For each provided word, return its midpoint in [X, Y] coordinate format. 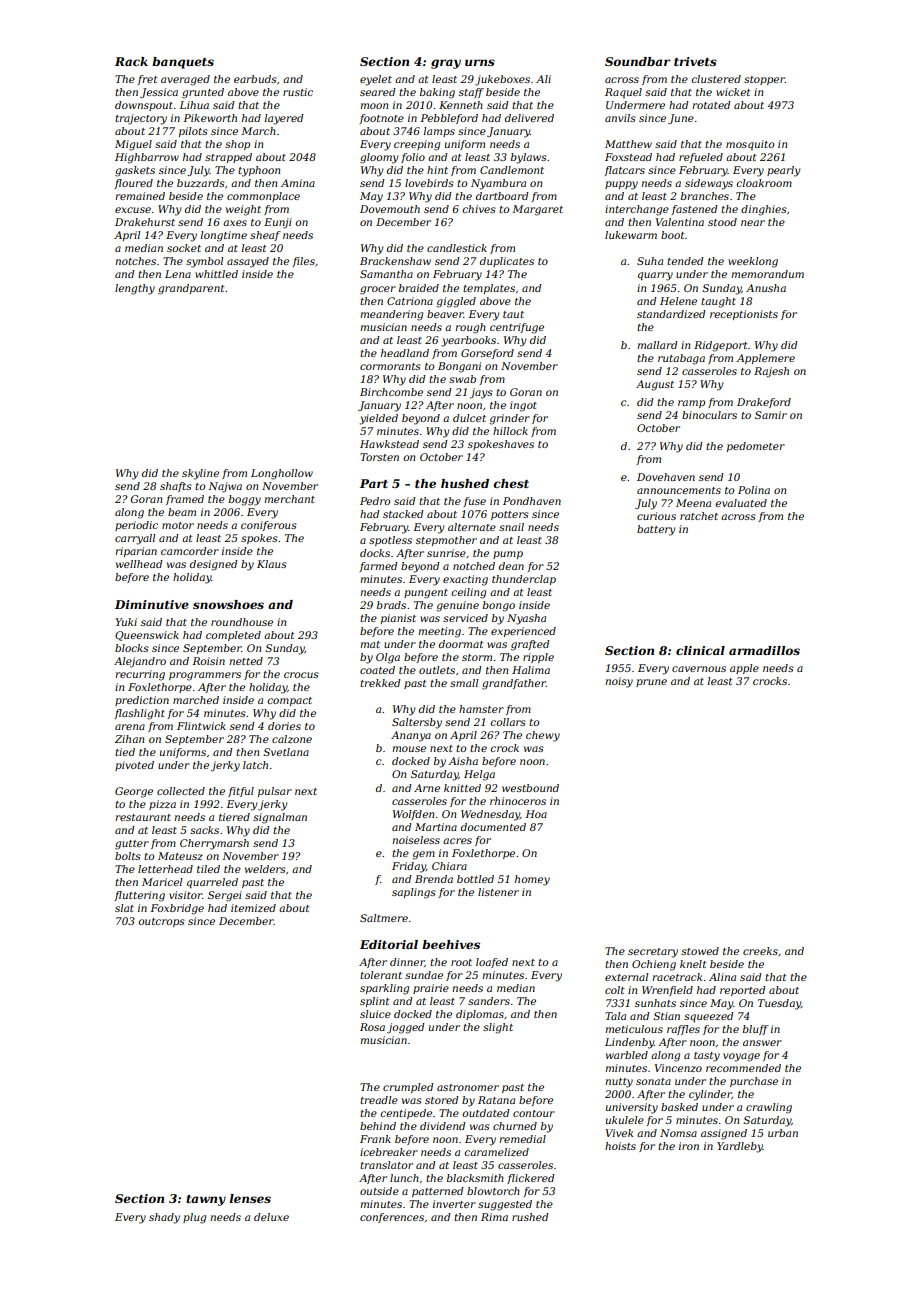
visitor [185, 895]
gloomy [379, 158]
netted [246, 661]
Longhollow [282, 474]
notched [474, 566]
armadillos [764, 650]
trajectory [141, 119]
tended [685, 261]
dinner [407, 962]
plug [194, 1218]
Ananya [411, 736]
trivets [695, 61]
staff [471, 93]
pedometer [756, 447]
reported [743, 991]
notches [135, 261]
